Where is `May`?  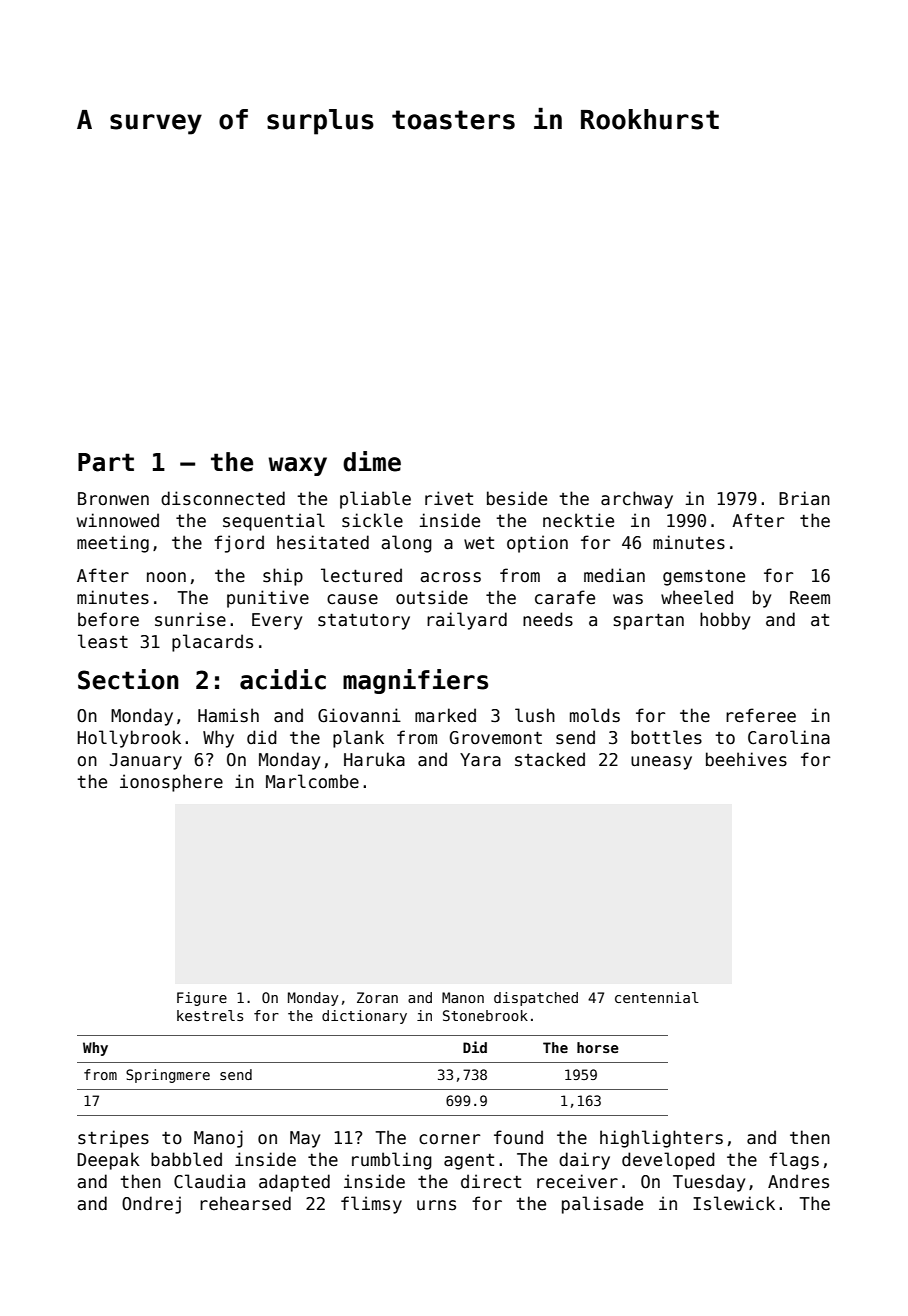
May is located at coordinates (305, 1139).
